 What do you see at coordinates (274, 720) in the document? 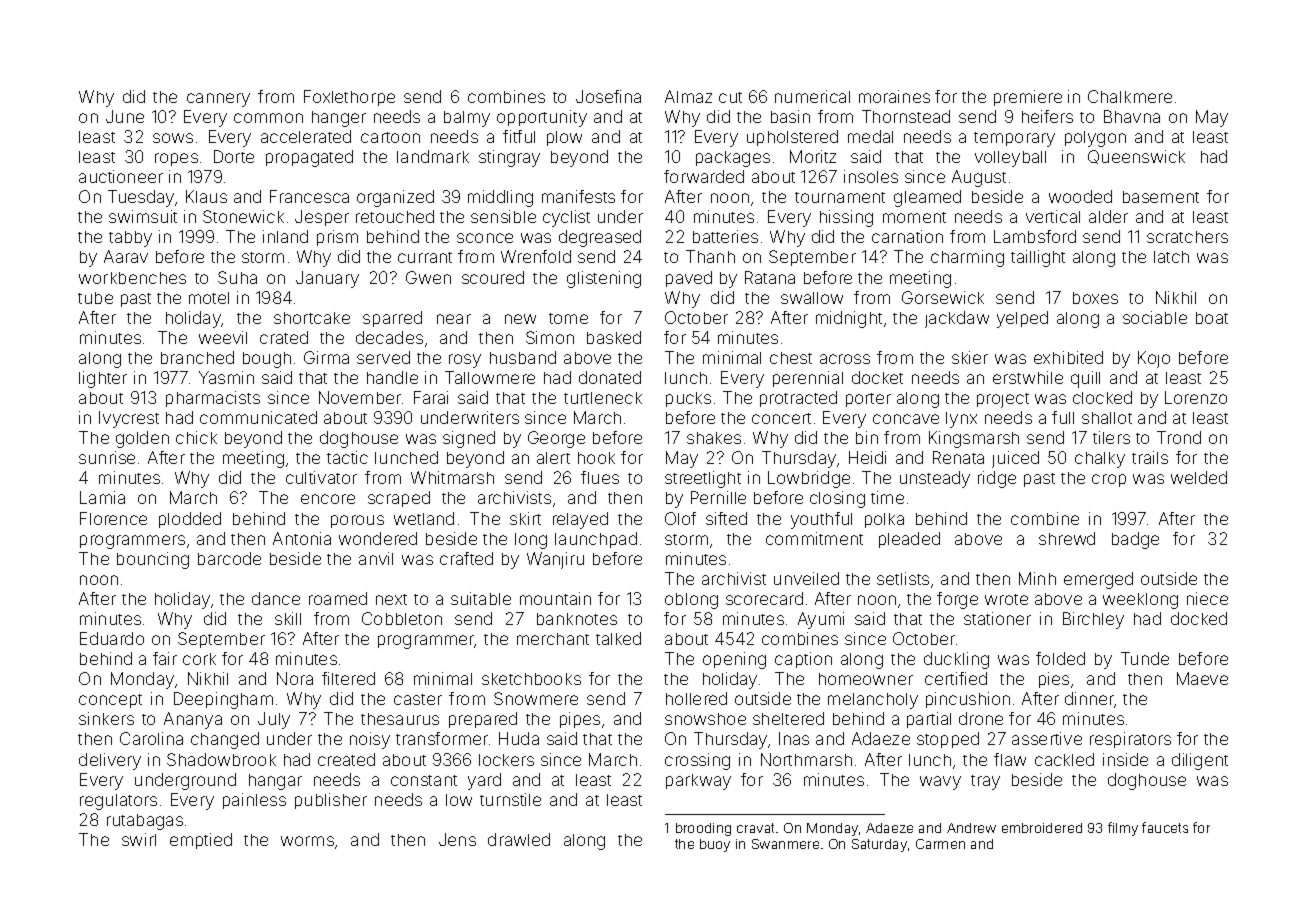
I see `July` at bounding box center [274, 720].
